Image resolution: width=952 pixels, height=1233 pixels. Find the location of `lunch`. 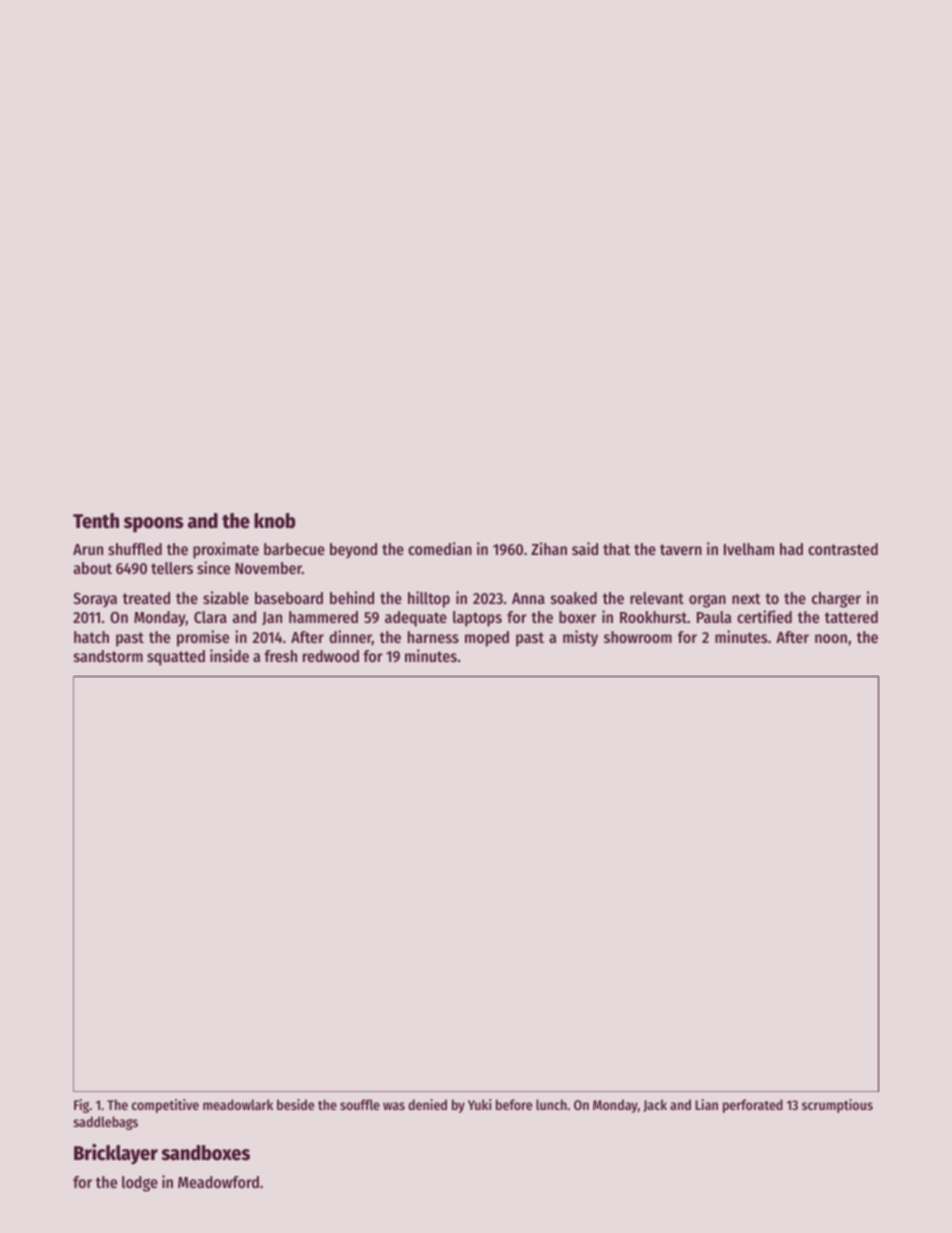

lunch is located at coordinates (551, 1104).
